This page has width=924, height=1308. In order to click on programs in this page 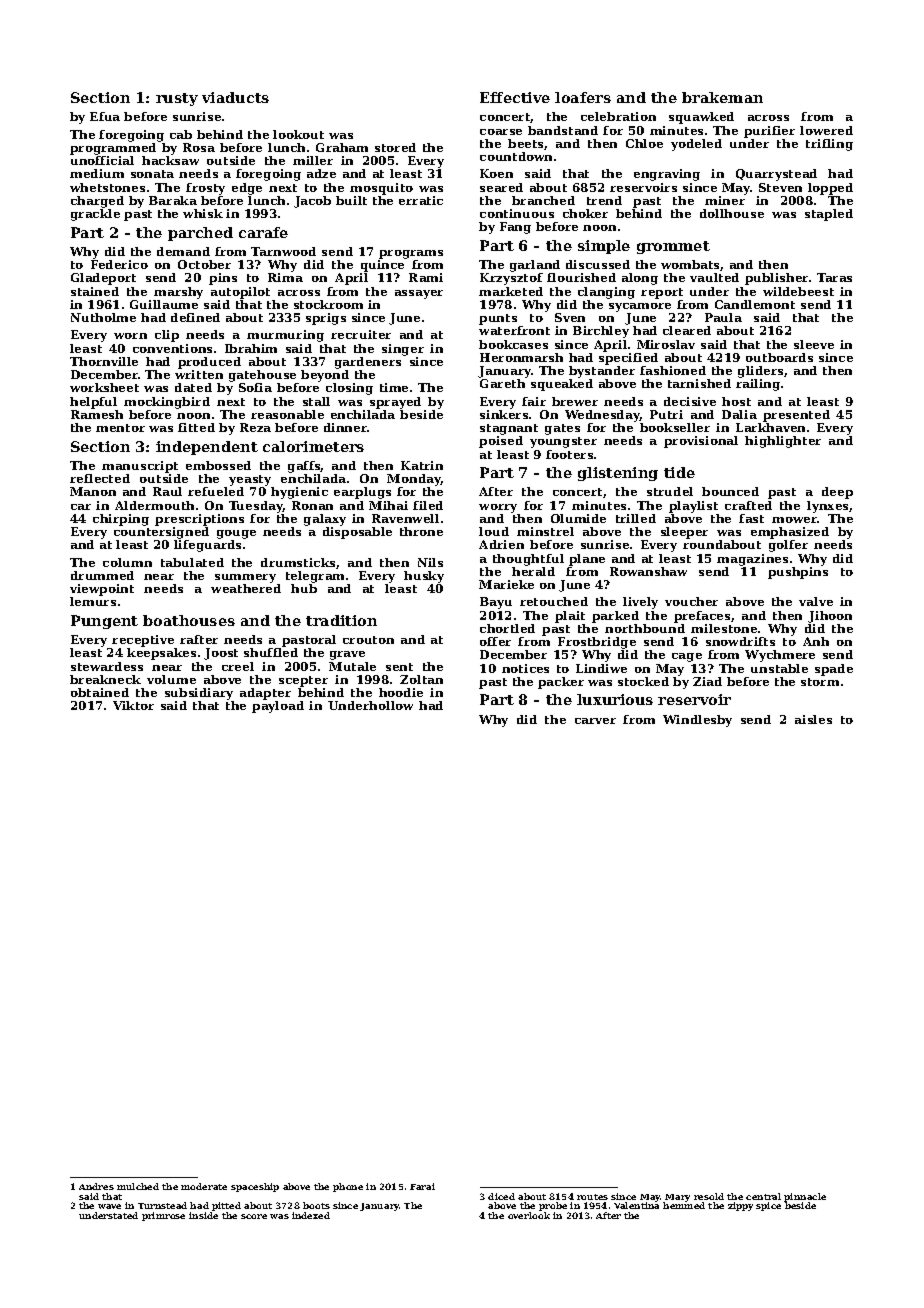, I will do `click(411, 254)`.
